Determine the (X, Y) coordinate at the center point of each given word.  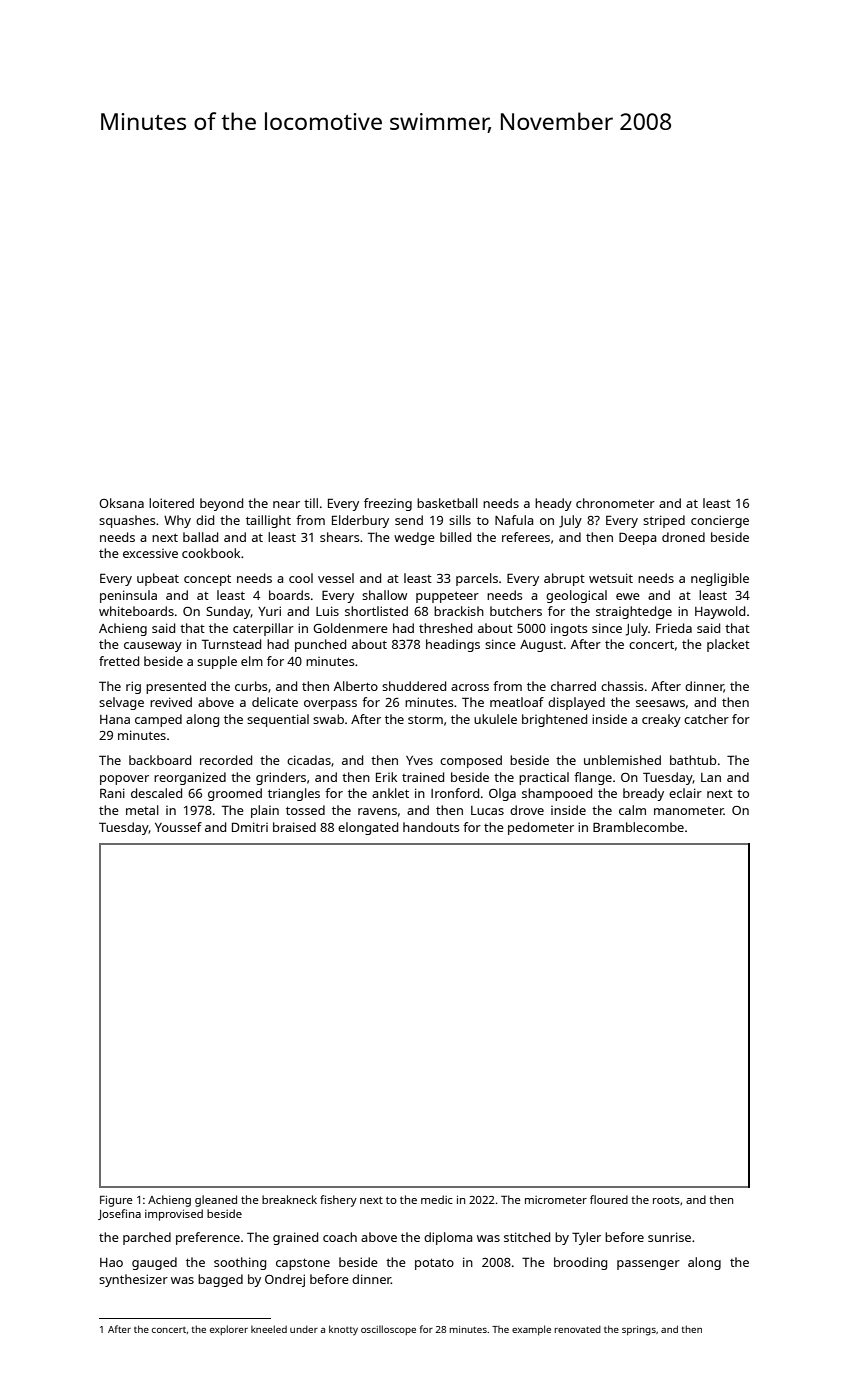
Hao (111, 1262)
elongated (368, 828)
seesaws (660, 703)
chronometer (615, 503)
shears (339, 537)
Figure (116, 1201)
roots (666, 1200)
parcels (477, 579)
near (286, 504)
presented (176, 687)
